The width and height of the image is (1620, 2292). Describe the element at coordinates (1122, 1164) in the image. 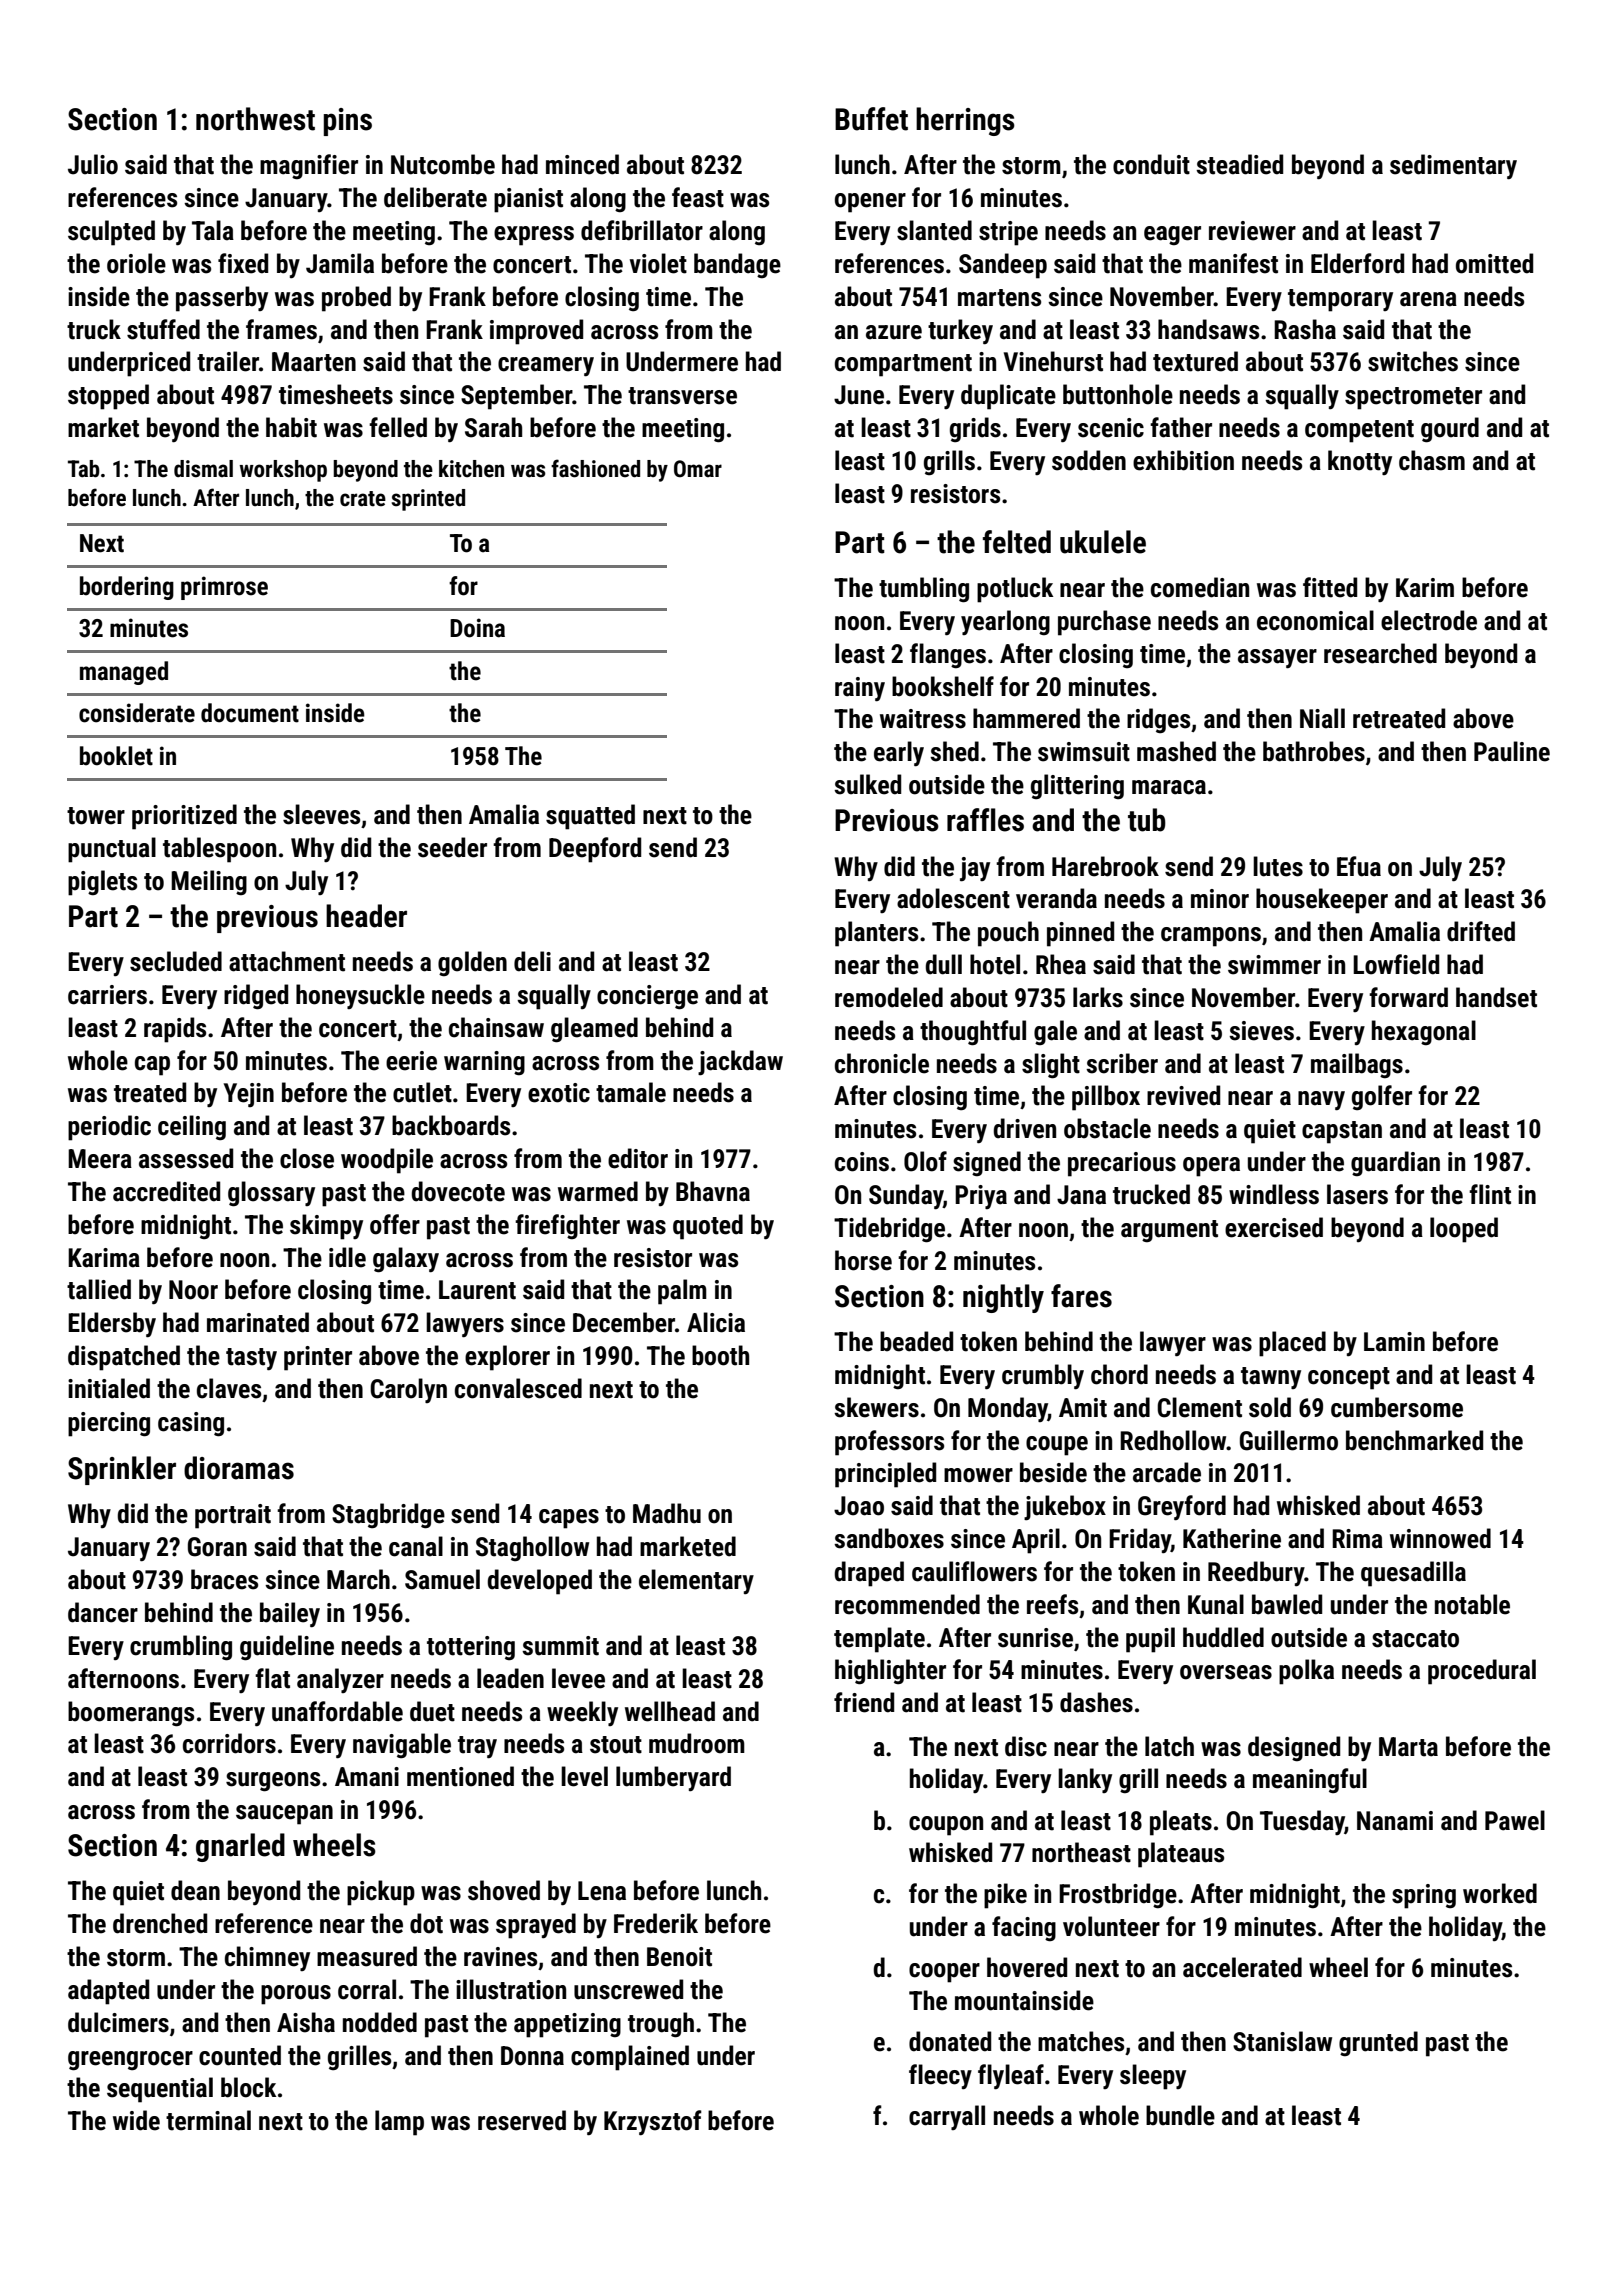

I see `precarious` at that location.
